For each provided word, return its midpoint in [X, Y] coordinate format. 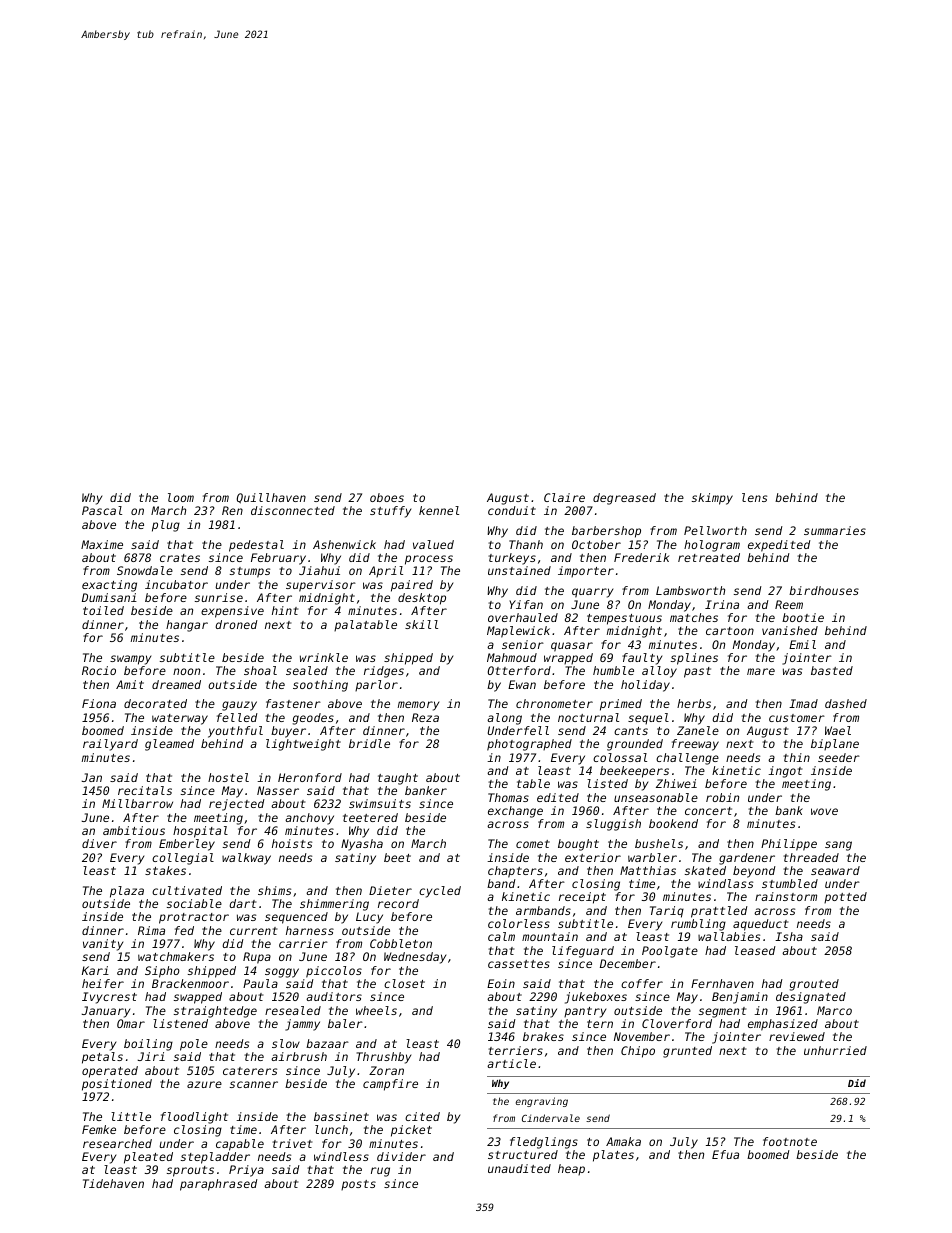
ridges [384, 672]
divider [401, 1156]
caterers [250, 1071]
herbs [694, 703]
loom [181, 497]
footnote [790, 1141]
